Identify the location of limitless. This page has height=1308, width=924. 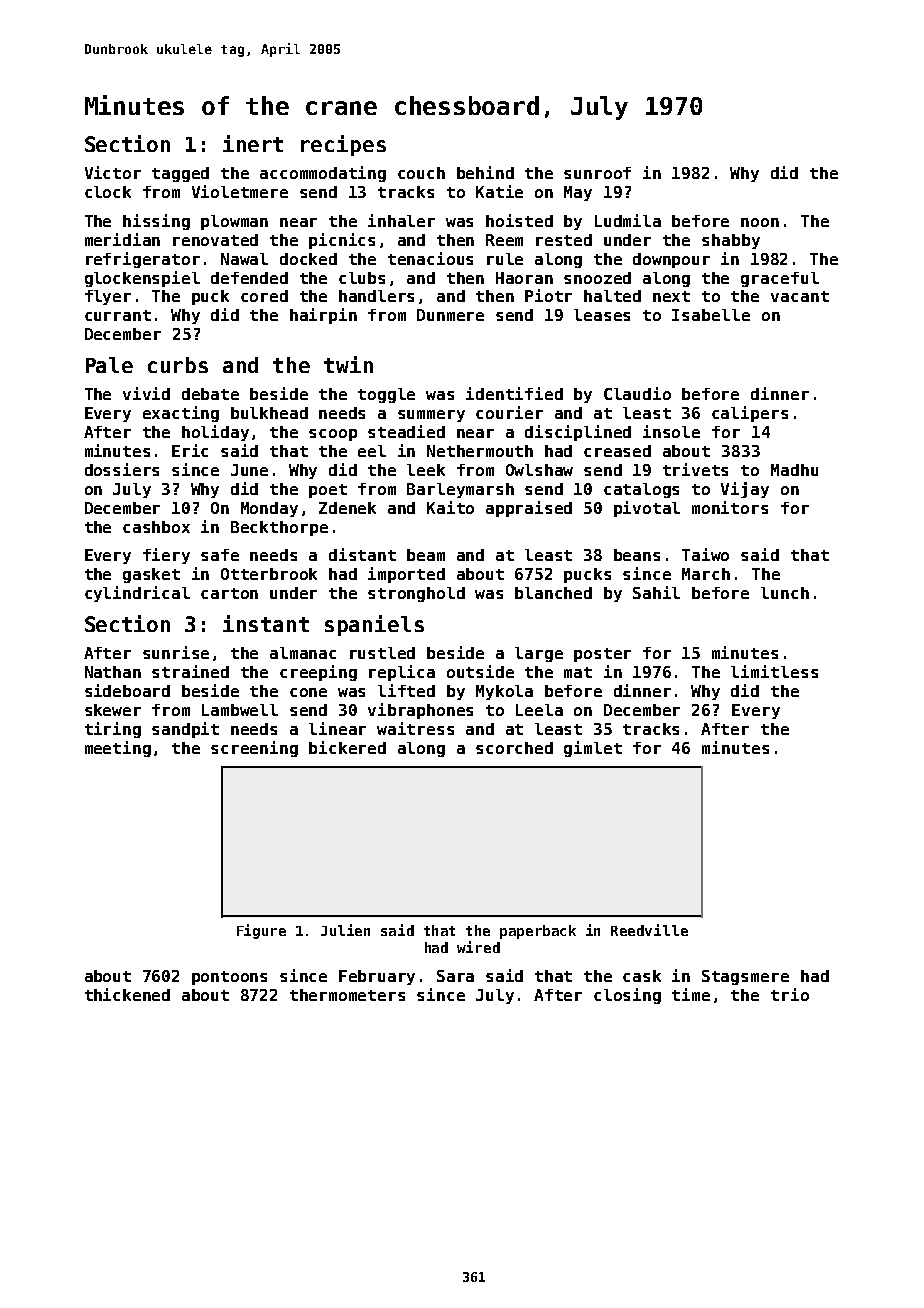
(774, 671).
